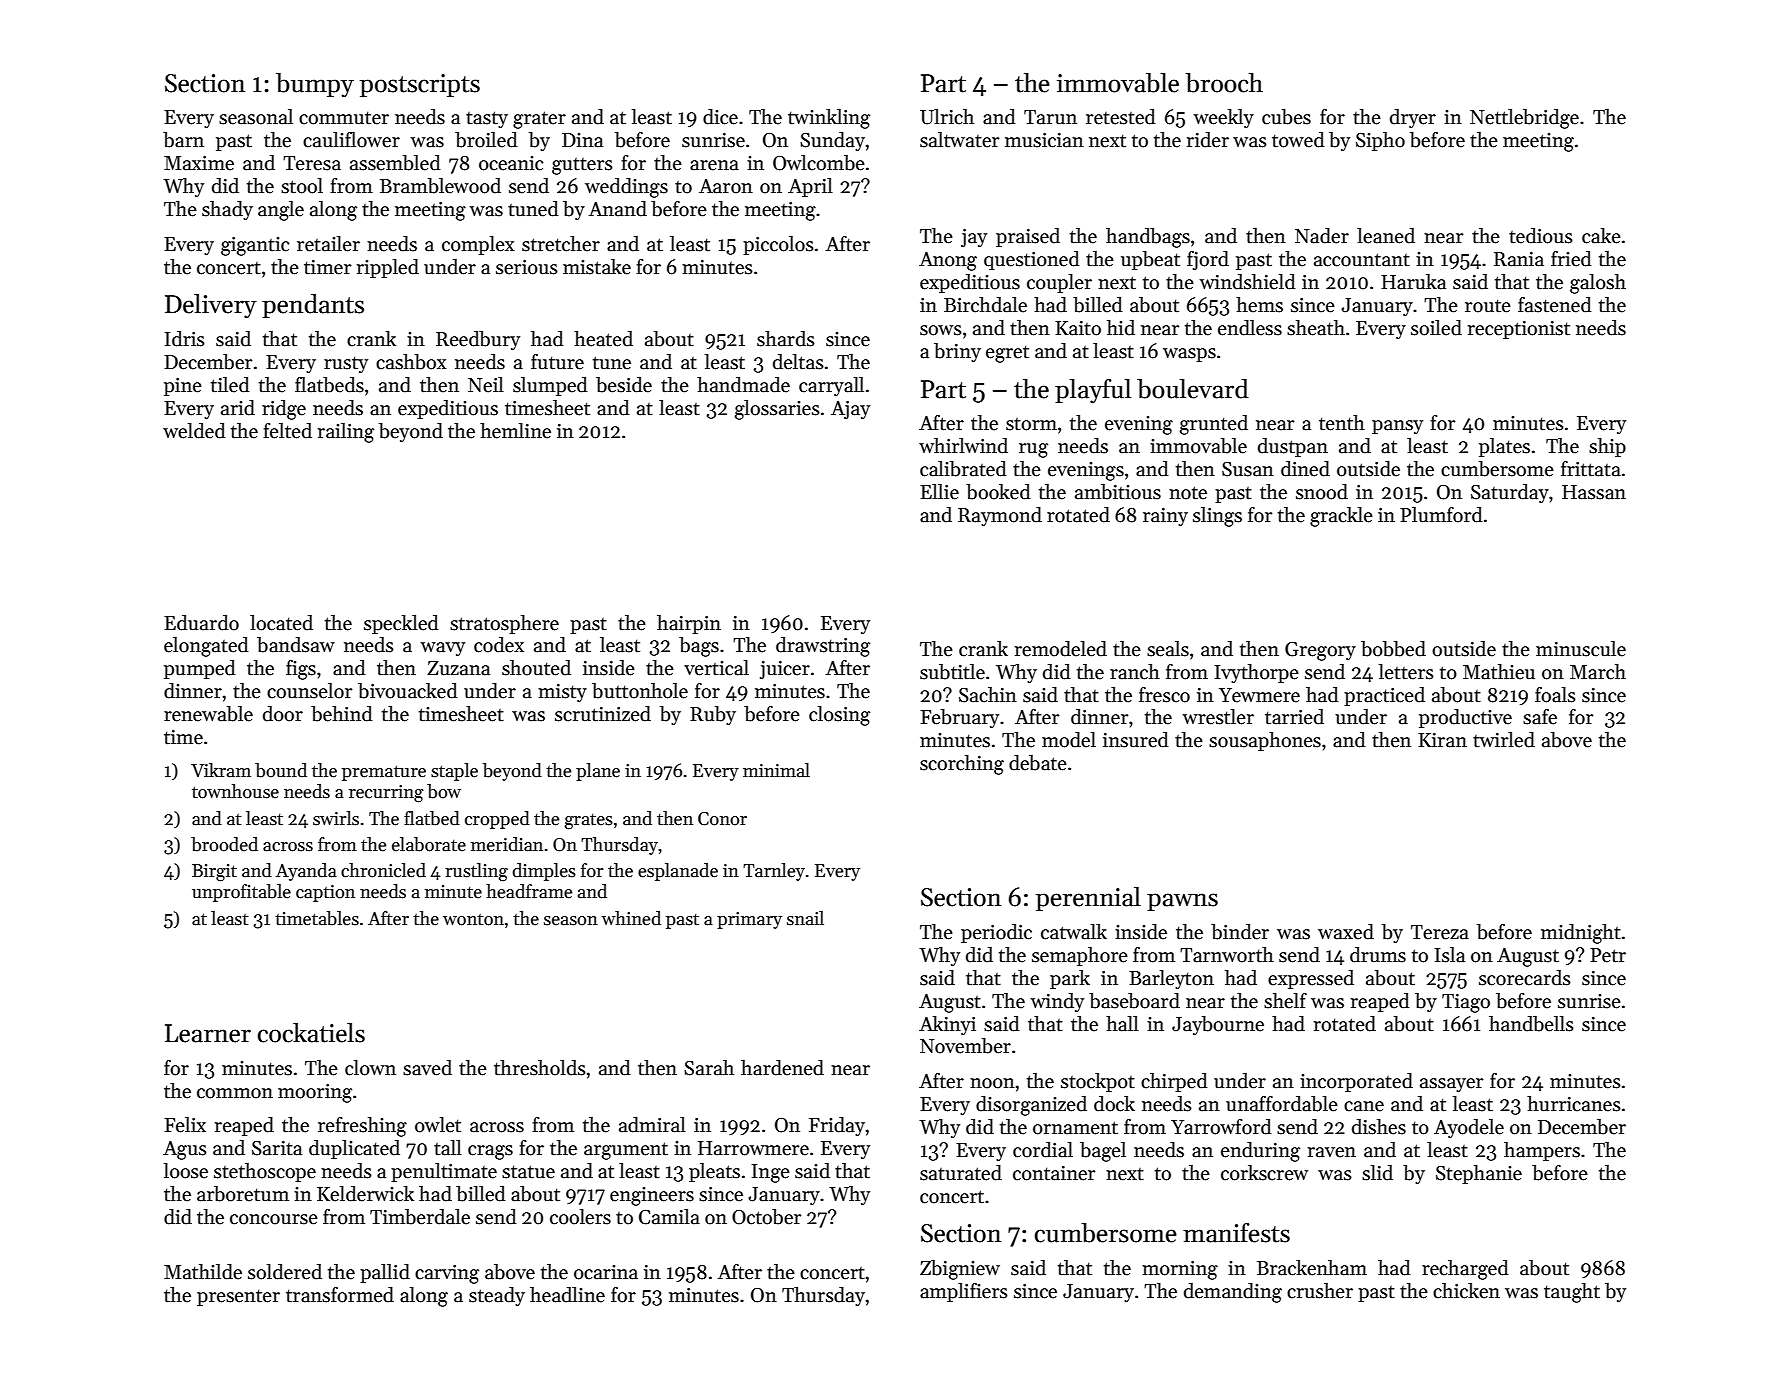 This screenshot has width=1790, height=1383. Describe the element at coordinates (411, 362) in the screenshot. I see `cashbox` at that location.
